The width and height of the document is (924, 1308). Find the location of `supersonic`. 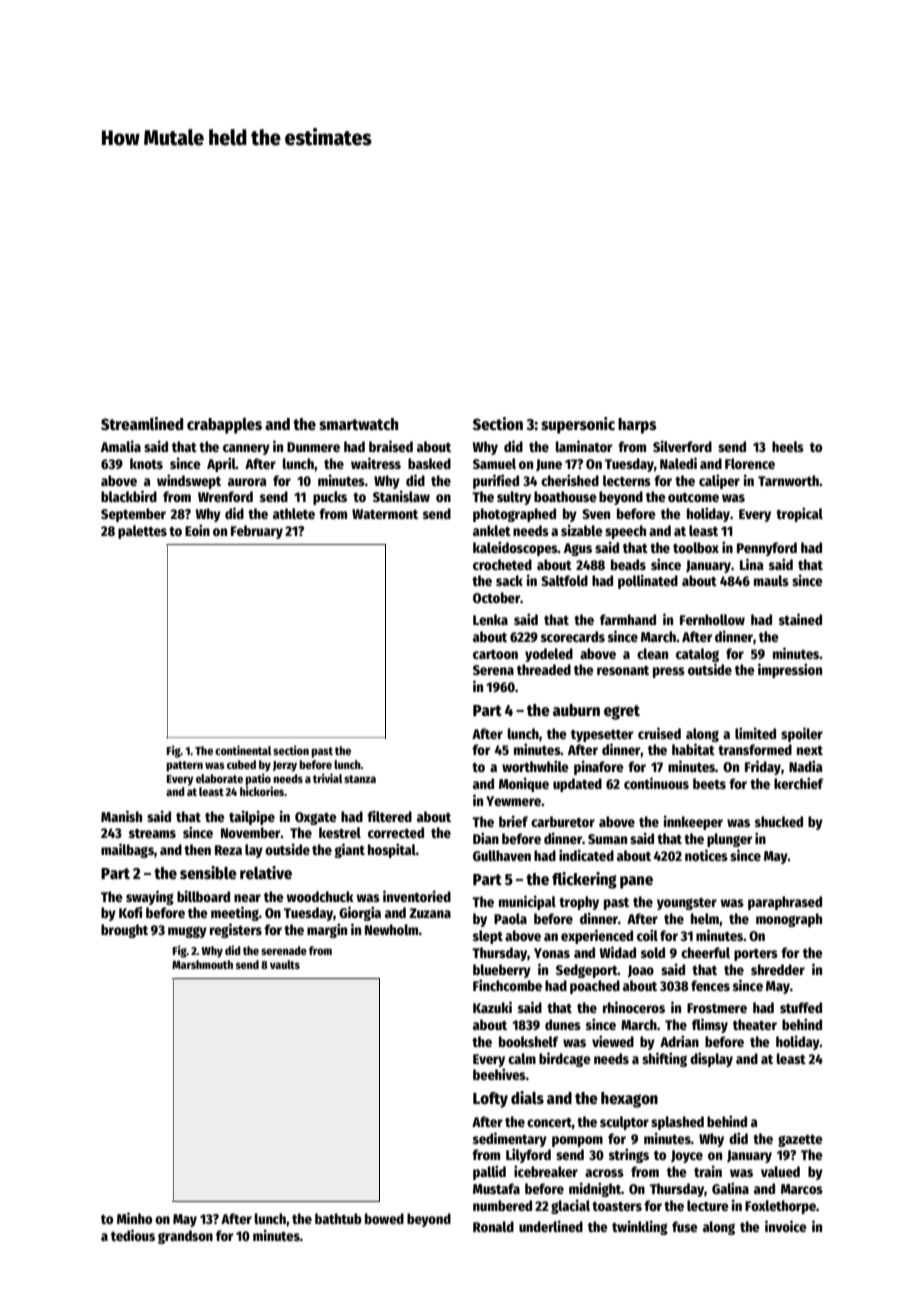

supersonic is located at coordinates (578, 425).
